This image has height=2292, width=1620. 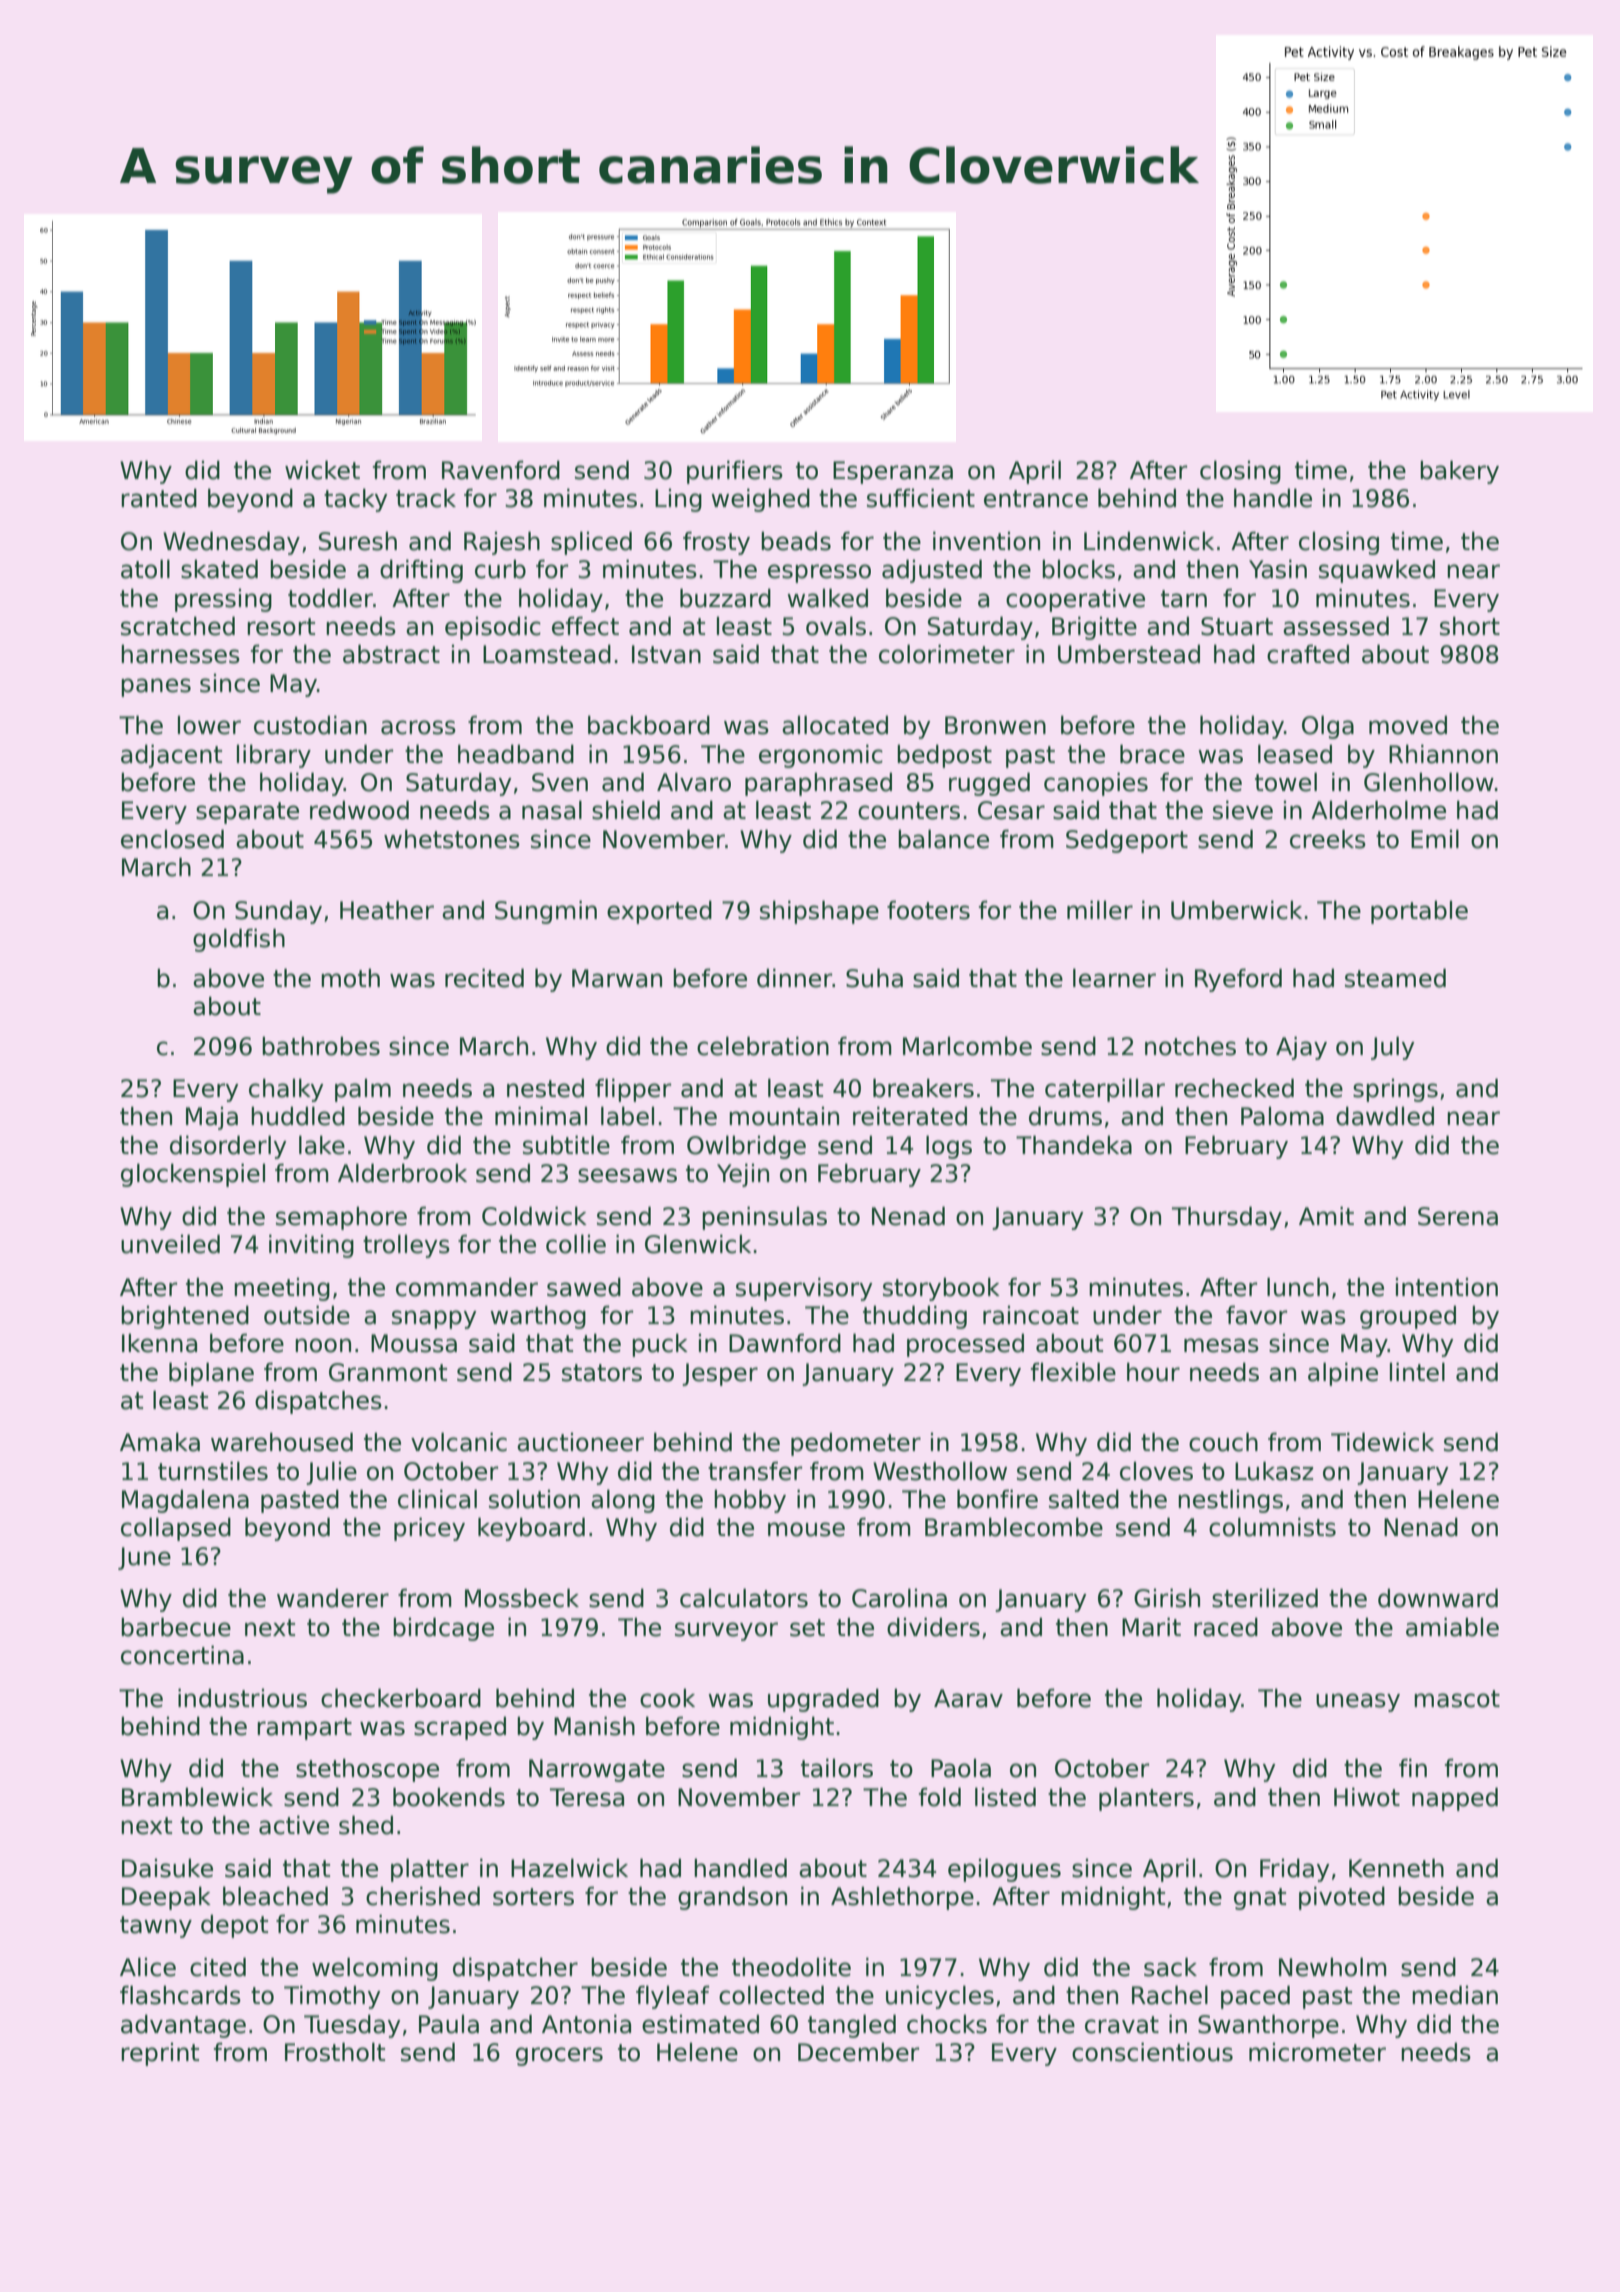 What do you see at coordinates (806, 1529) in the image?
I see `mouse` at bounding box center [806, 1529].
